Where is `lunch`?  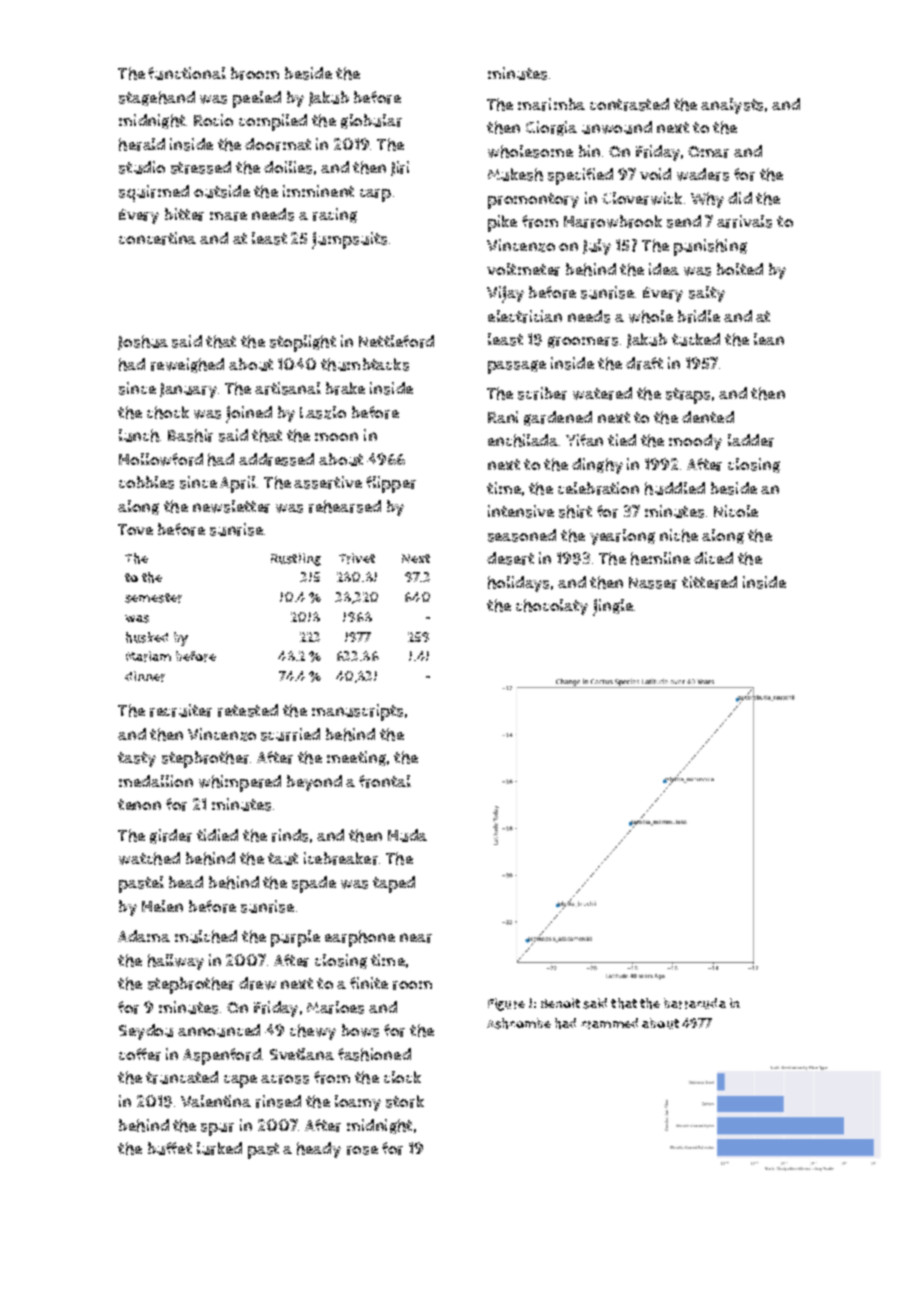
lunch is located at coordinates (139, 435).
